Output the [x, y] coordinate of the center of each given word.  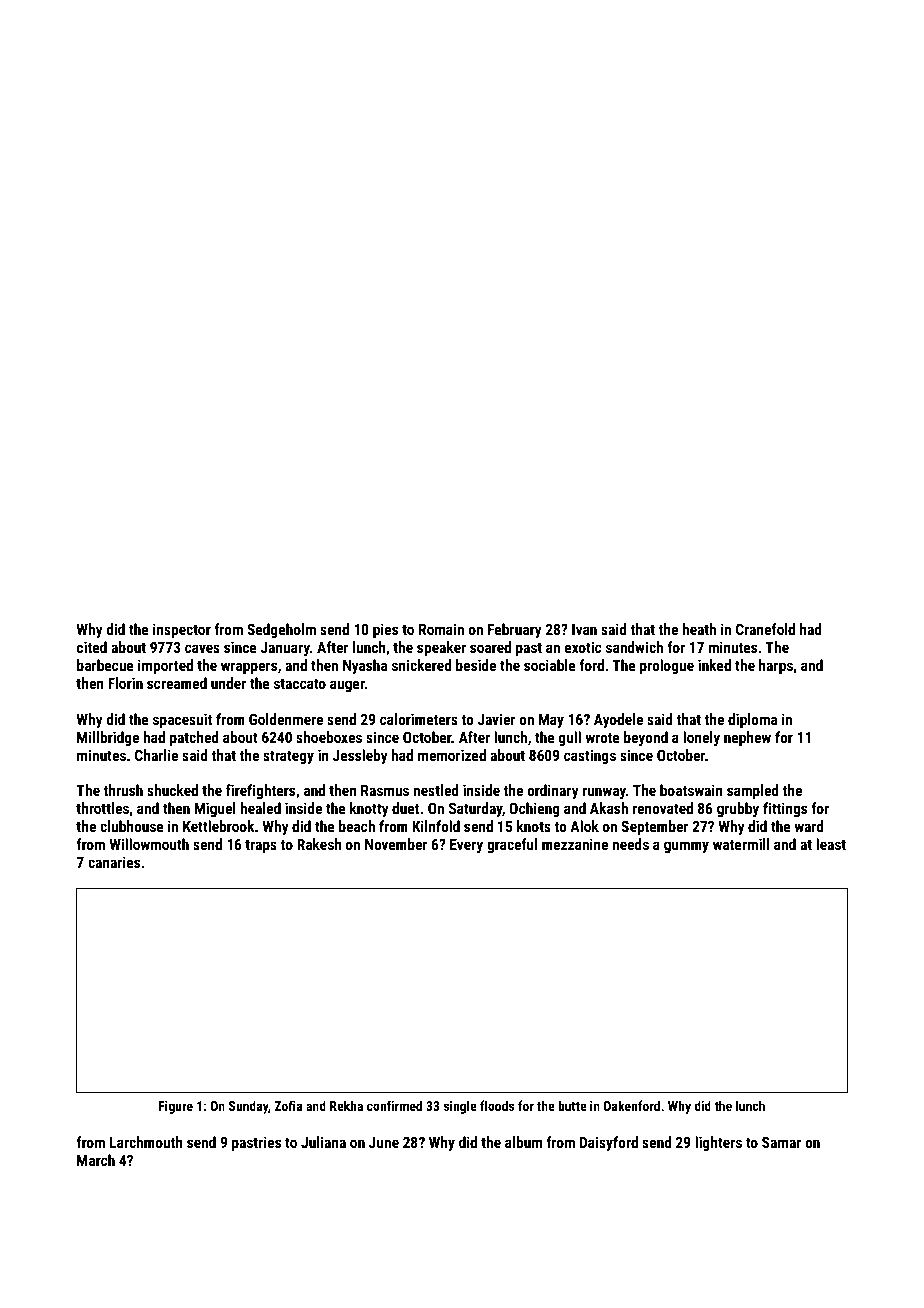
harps [776, 666]
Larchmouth [146, 1142]
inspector [182, 630]
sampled [753, 791]
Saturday [476, 809]
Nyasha [365, 666]
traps [261, 846]
